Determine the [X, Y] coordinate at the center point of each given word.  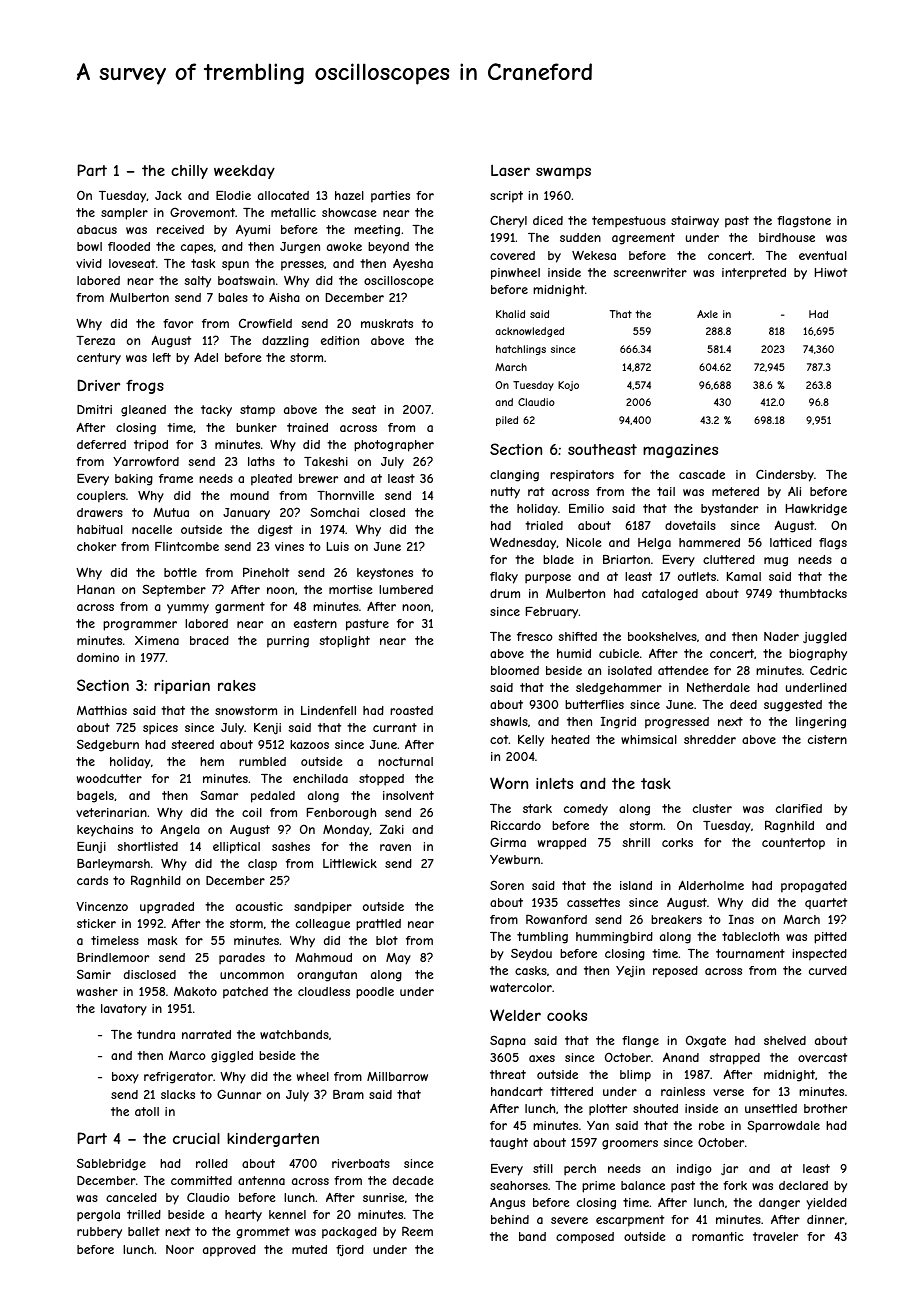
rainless [683, 1091]
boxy [125, 1078]
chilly [189, 172]
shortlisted [147, 846]
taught [509, 1144]
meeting [377, 231]
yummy [188, 609]
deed [743, 704]
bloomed [515, 670]
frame [176, 478]
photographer [394, 446]
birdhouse [787, 237]
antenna [261, 1180]
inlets [554, 783]
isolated [630, 670]
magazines [680, 451]
